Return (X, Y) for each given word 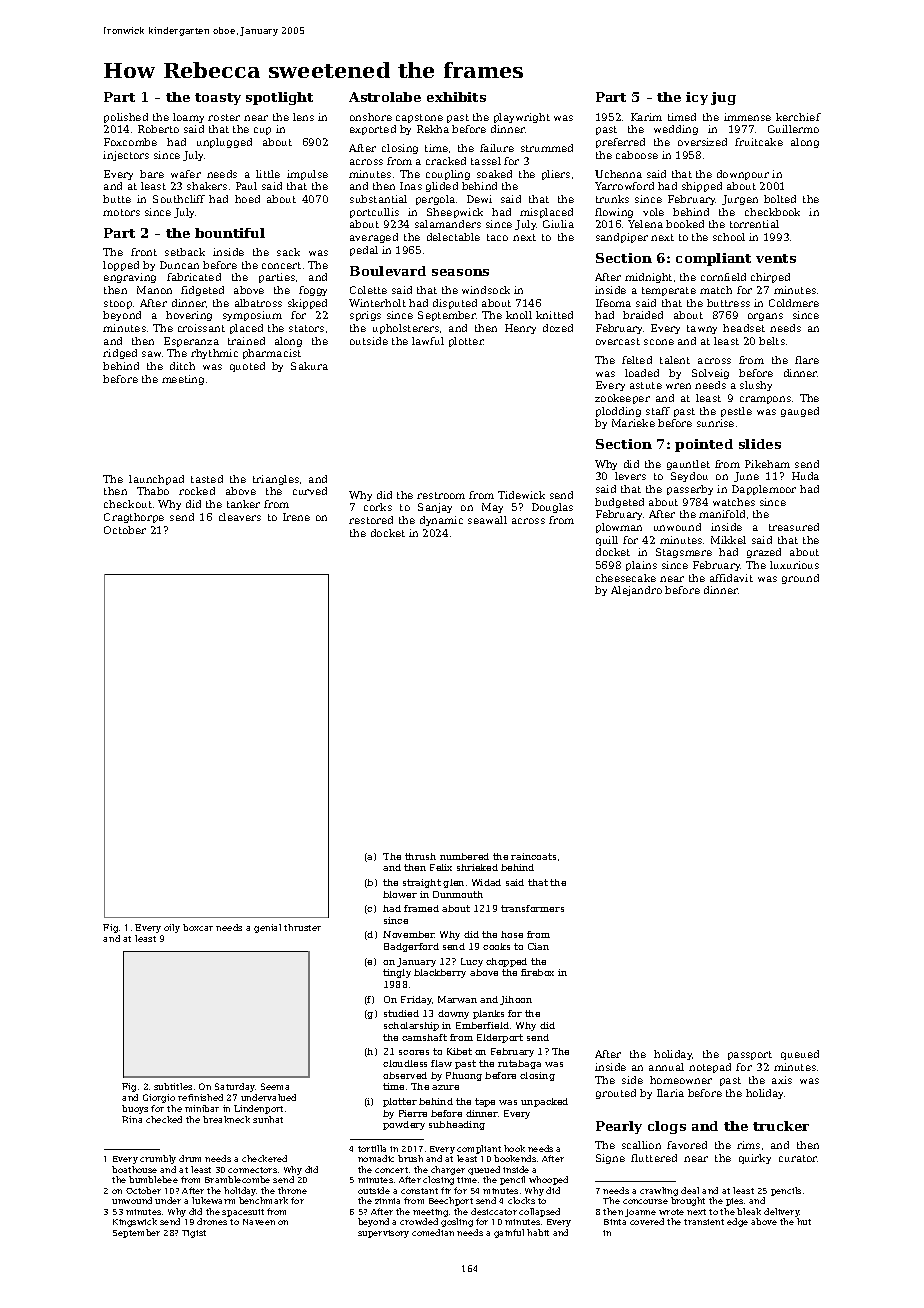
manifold (722, 514)
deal (690, 1190)
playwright (522, 118)
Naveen (259, 1222)
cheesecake (626, 578)
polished (126, 118)
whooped (548, 1180)
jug (723, 98)
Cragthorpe (134, 518)
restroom (441, 495)
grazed (764, 553)
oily (172, 928)
